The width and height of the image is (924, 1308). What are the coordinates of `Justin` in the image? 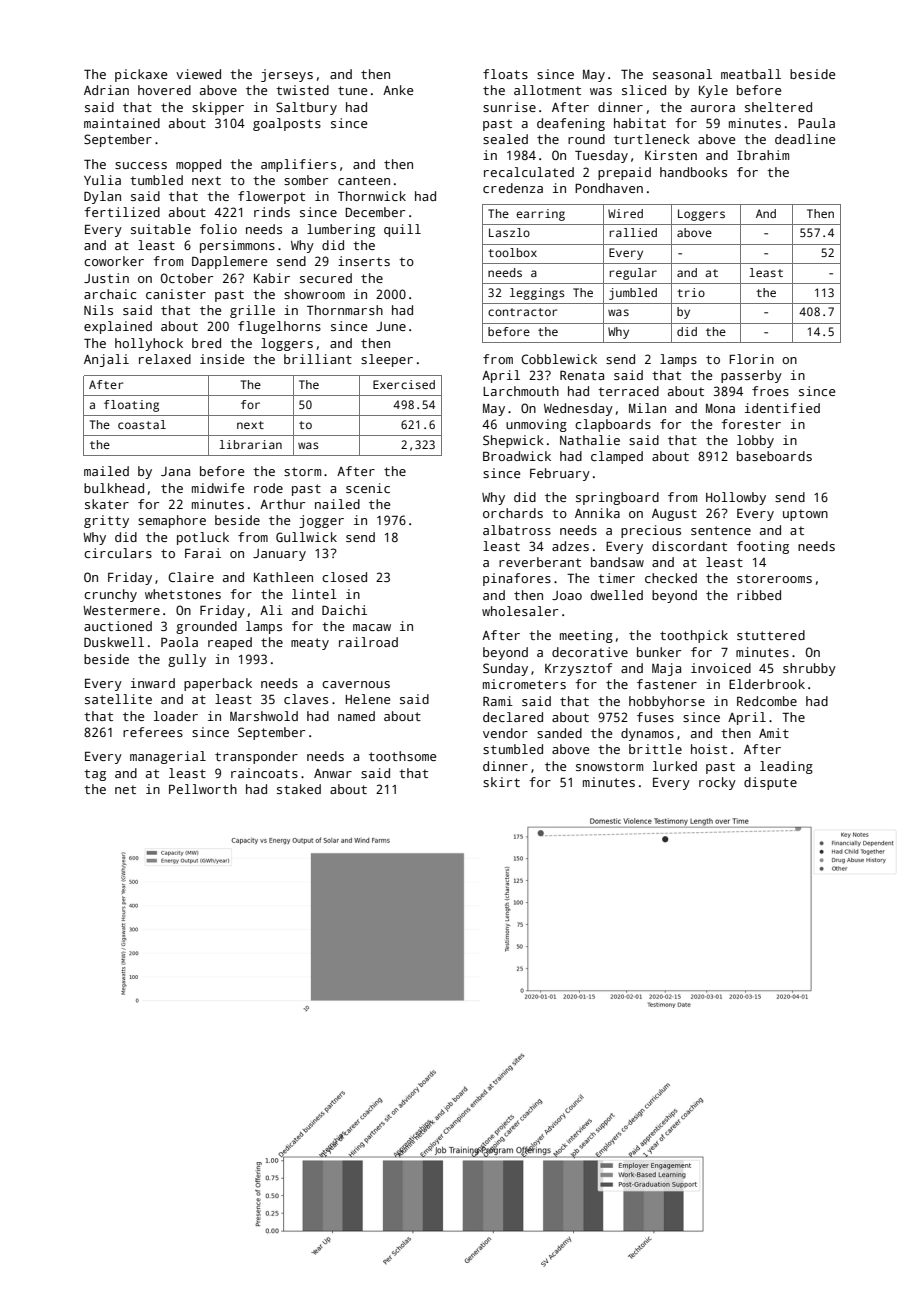 It's located at (106, 278).
